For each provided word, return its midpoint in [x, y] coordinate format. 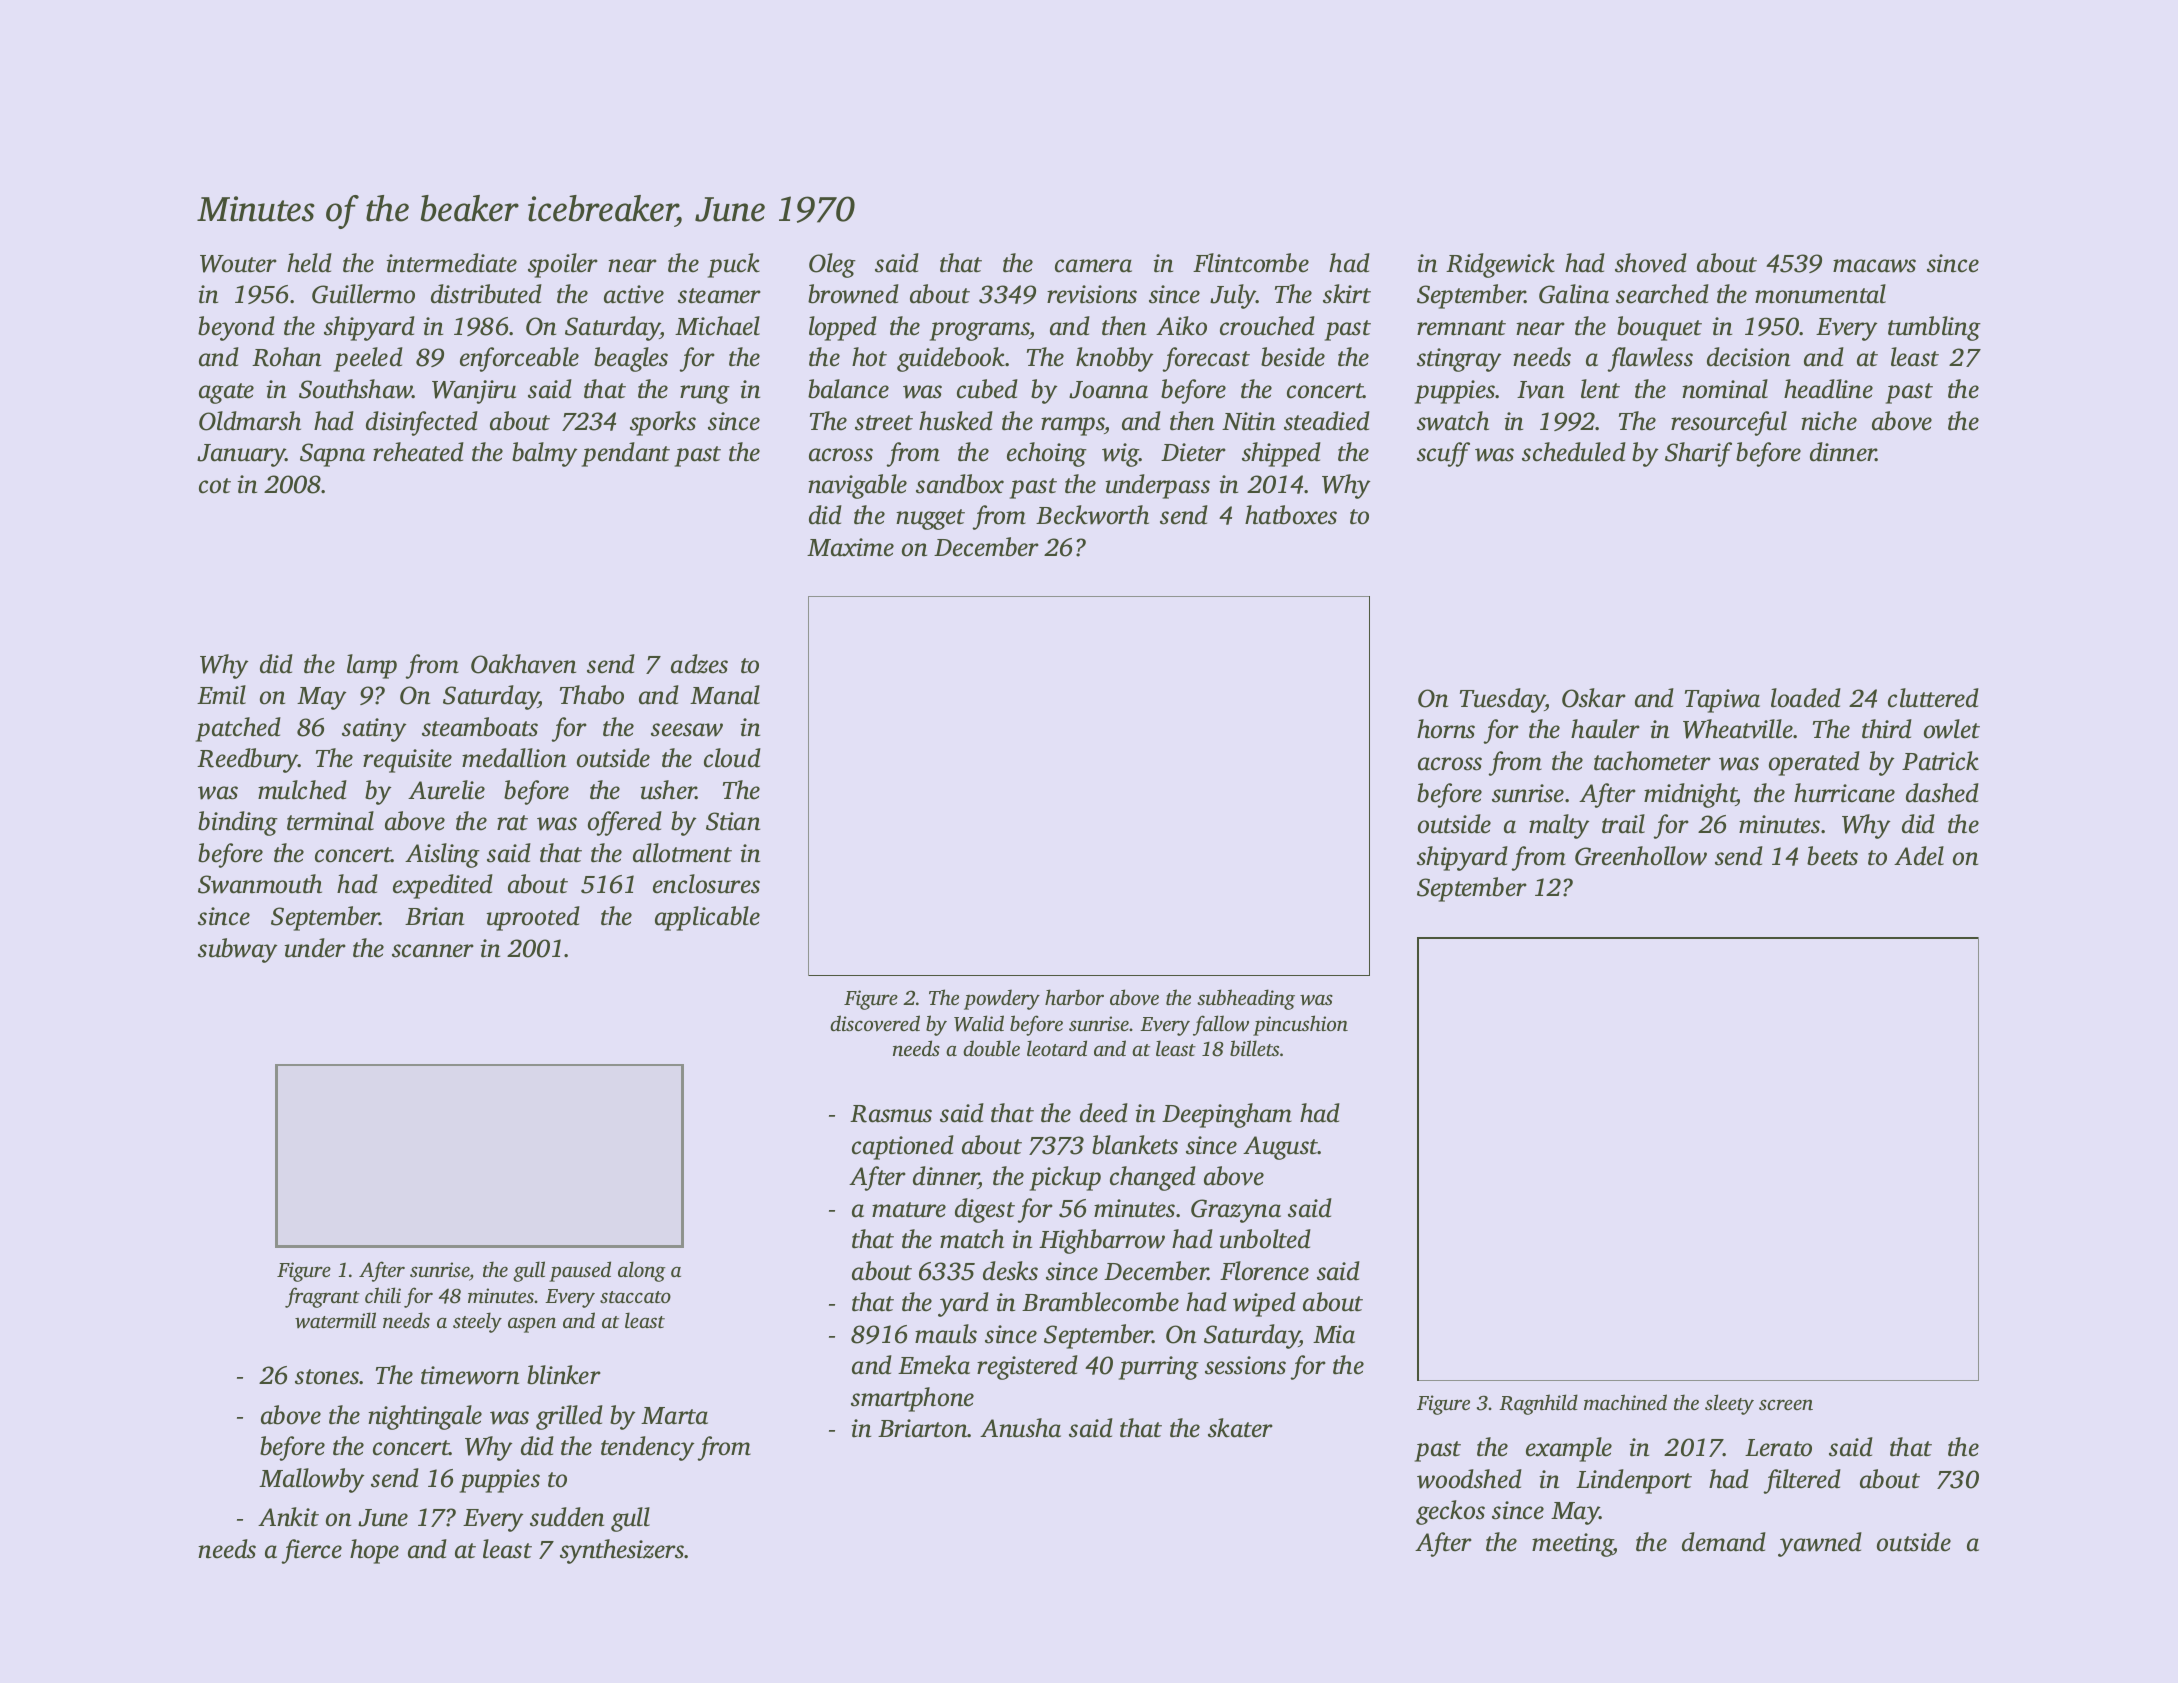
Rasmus [891, 1114]
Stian [733, 821]
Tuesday [1502, 700]
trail [1623, 824]
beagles [631, 359]
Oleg [832, 265]
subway [237, 950]
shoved [1651, 263]
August [1280, 1148]
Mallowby [311, 1480]
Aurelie [446, 790]
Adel [1919, 856]
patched [238, 729]
